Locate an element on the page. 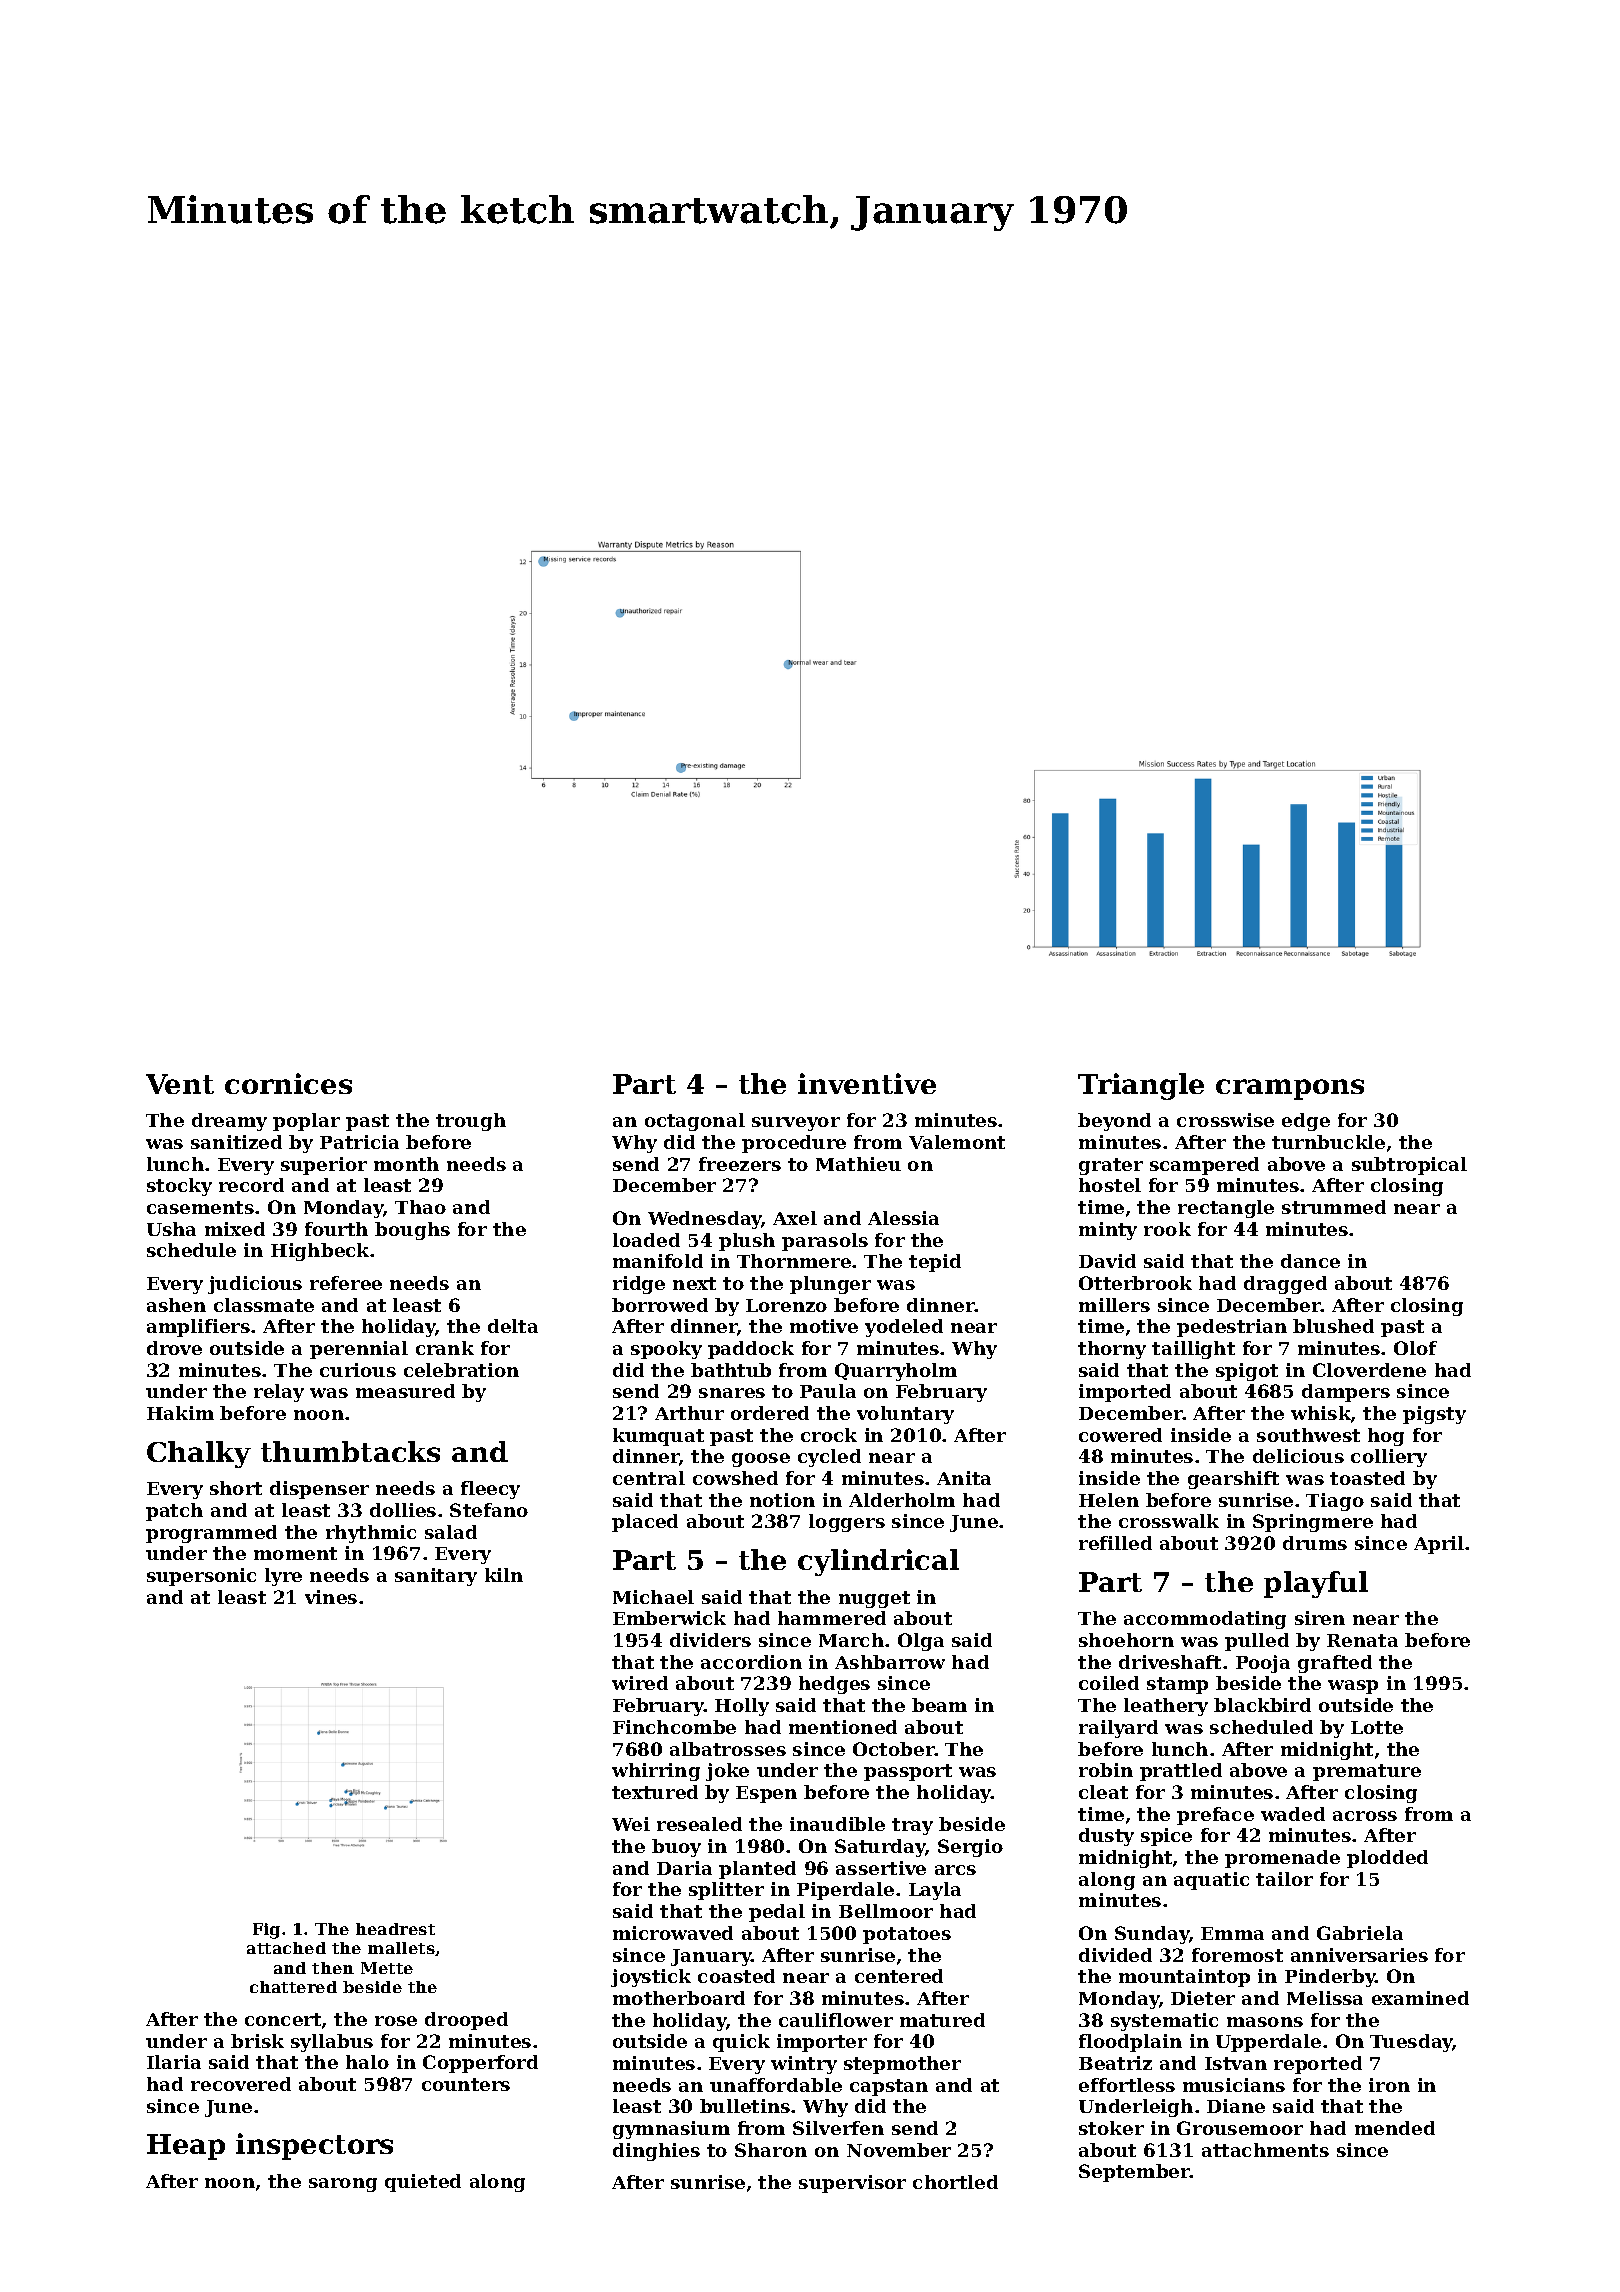 The width and height of the image is (1620, 2292). crampons is located at coordinates (1290, 1089).
